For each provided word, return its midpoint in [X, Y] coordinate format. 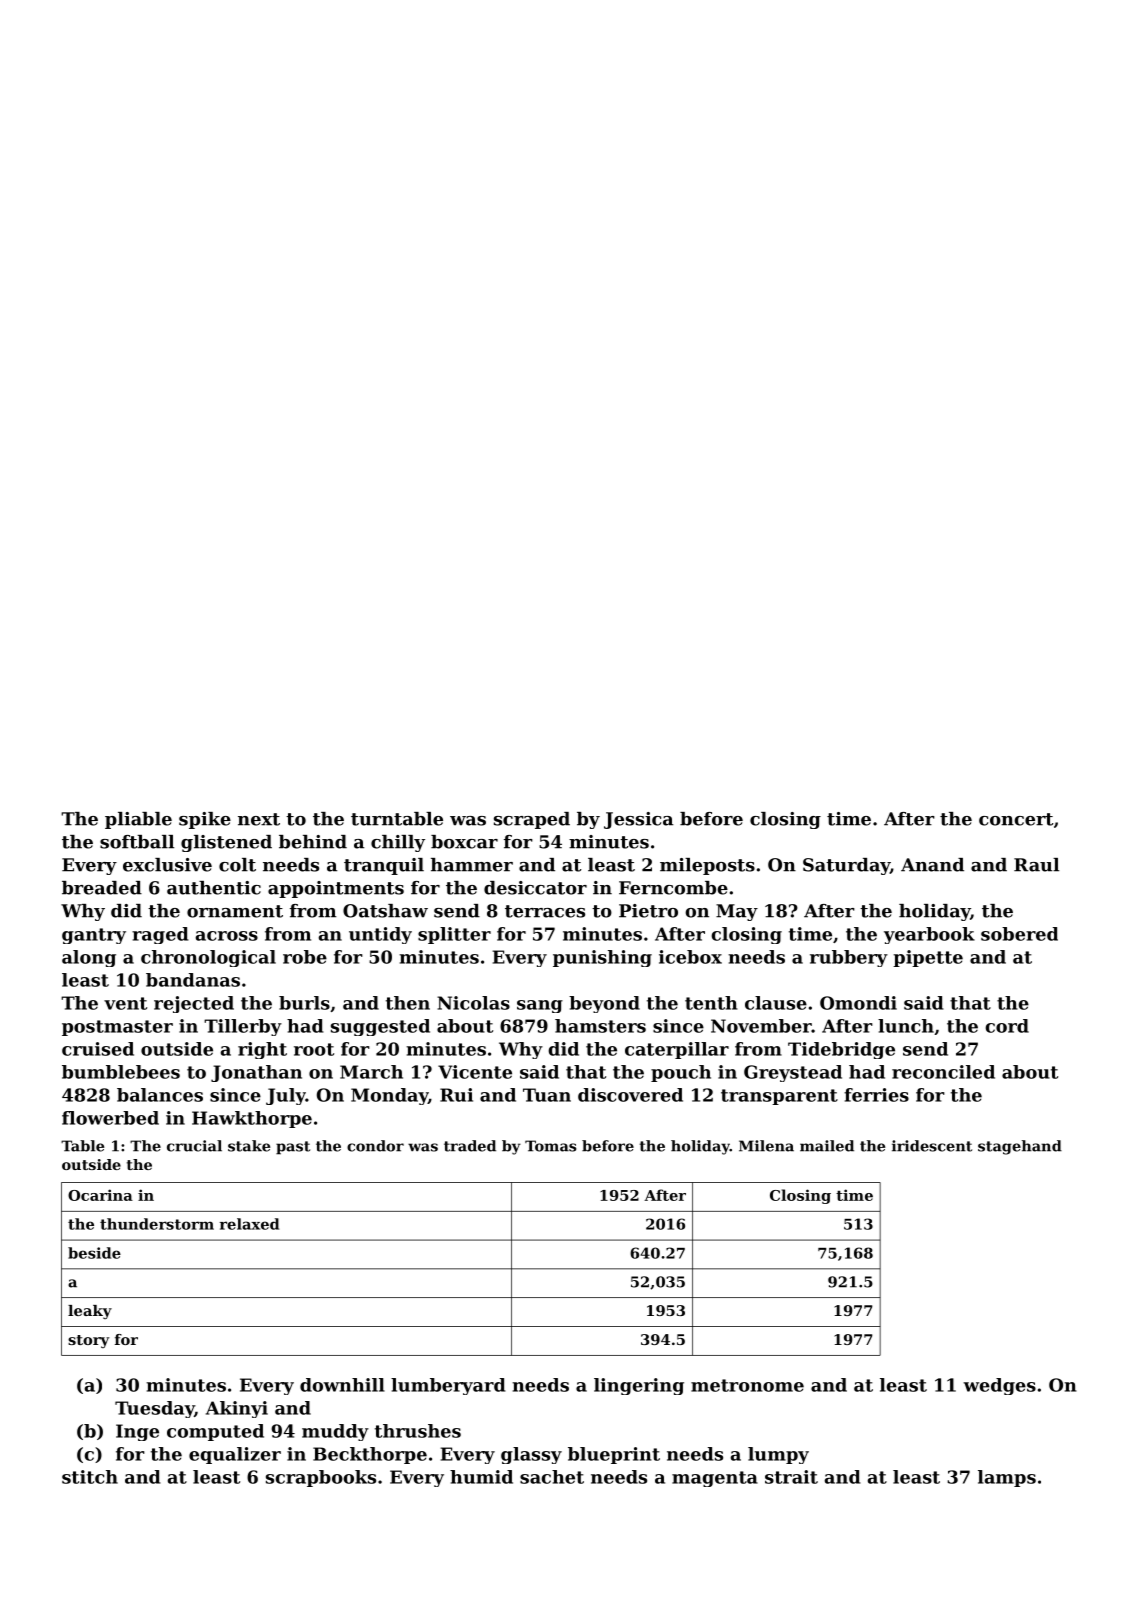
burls [304, 1003]
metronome [747, 1385]
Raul [1036, 865]
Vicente [475, 1072]
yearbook [929, 935]
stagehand [1020, 1147]
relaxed [249, 1224]
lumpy [778, 1455]
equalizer [235, 1455]
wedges [999, 1386]
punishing [602, 958]
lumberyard [448, 1386]
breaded [102, 888]
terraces [545, 911]
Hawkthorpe [252, 1119]
